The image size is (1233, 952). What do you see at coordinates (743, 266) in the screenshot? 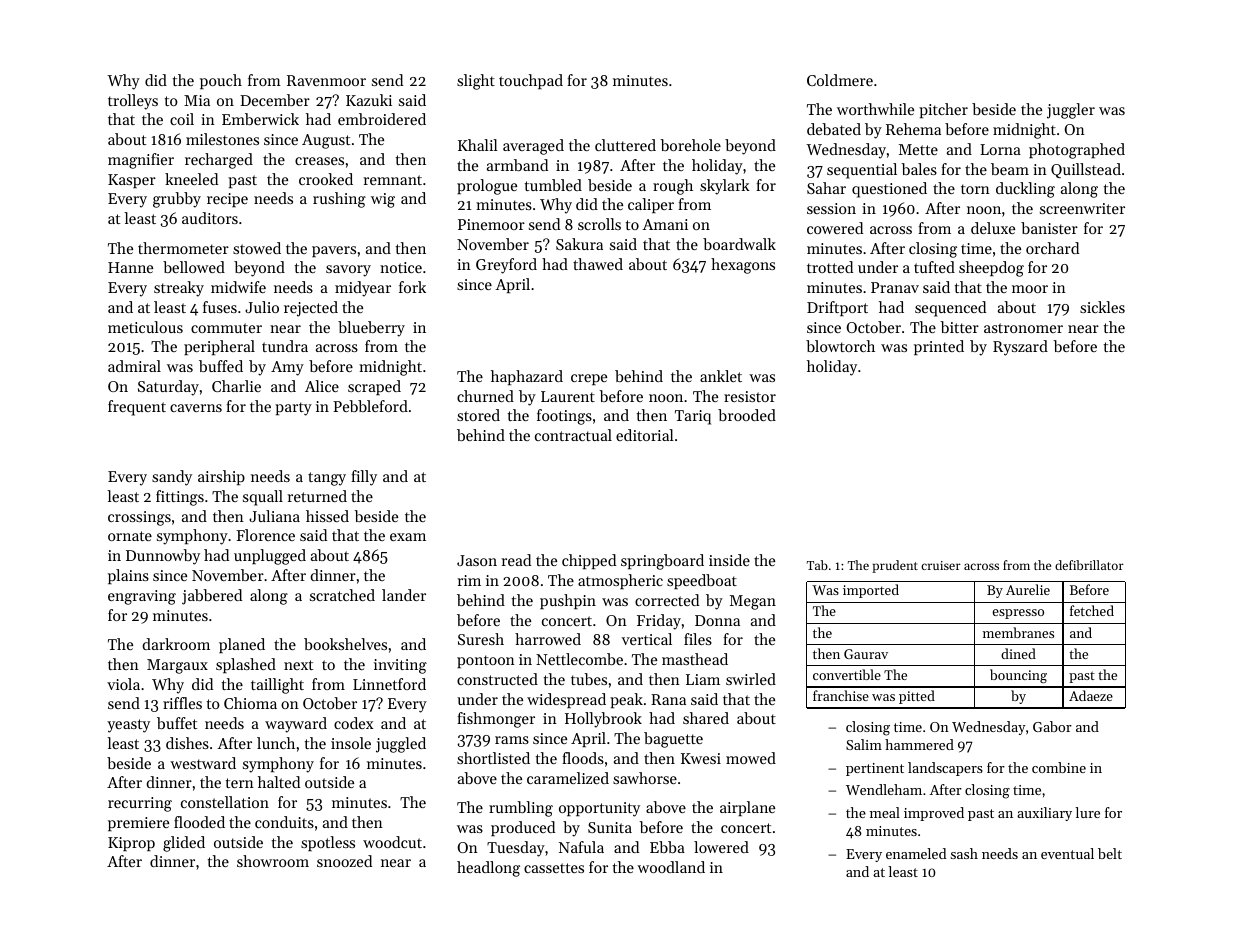
I see `hexagons` at bounding box center [743, 266].
